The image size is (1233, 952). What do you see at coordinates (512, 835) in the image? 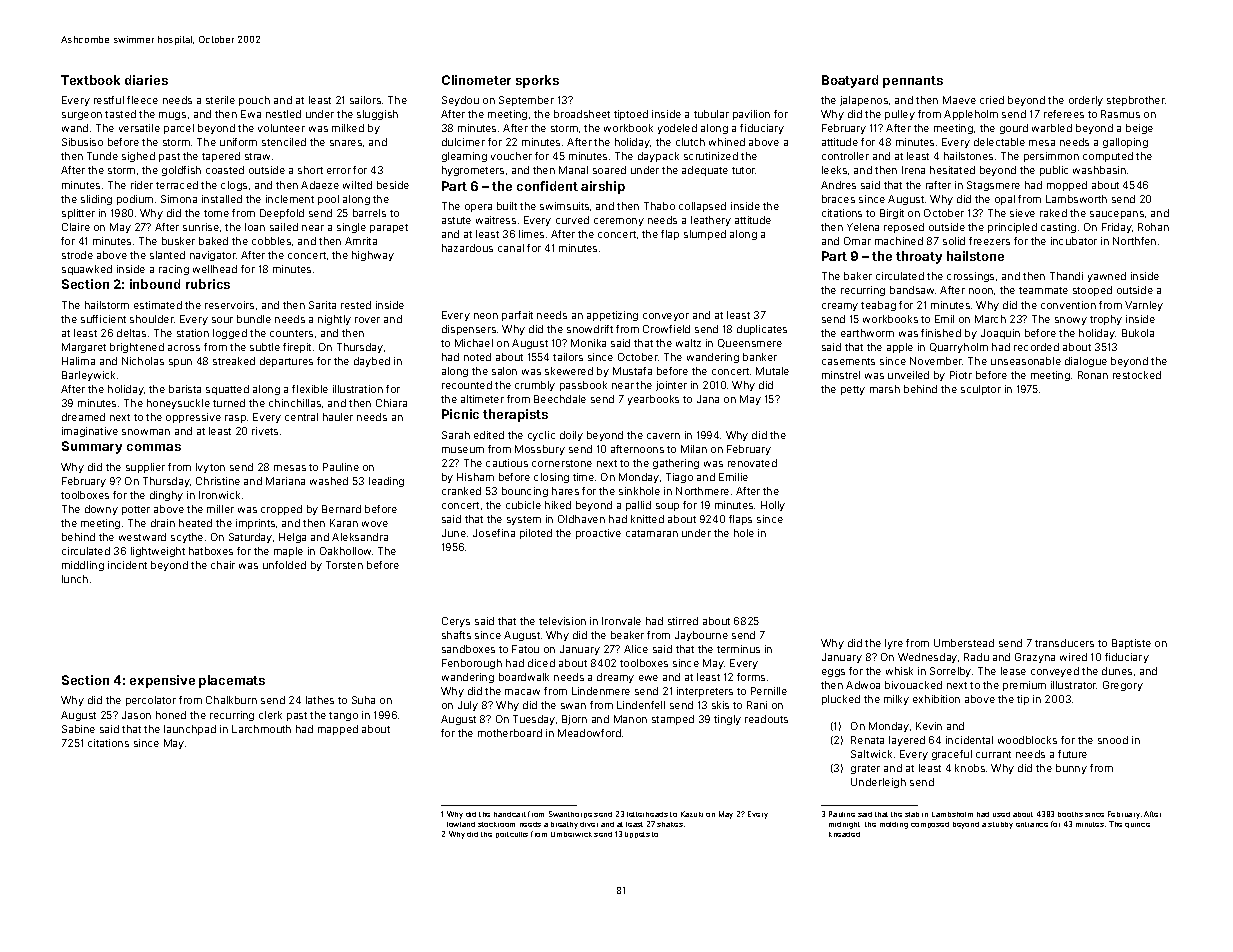
I see `portcullis` at bounding box center [512, 835].
